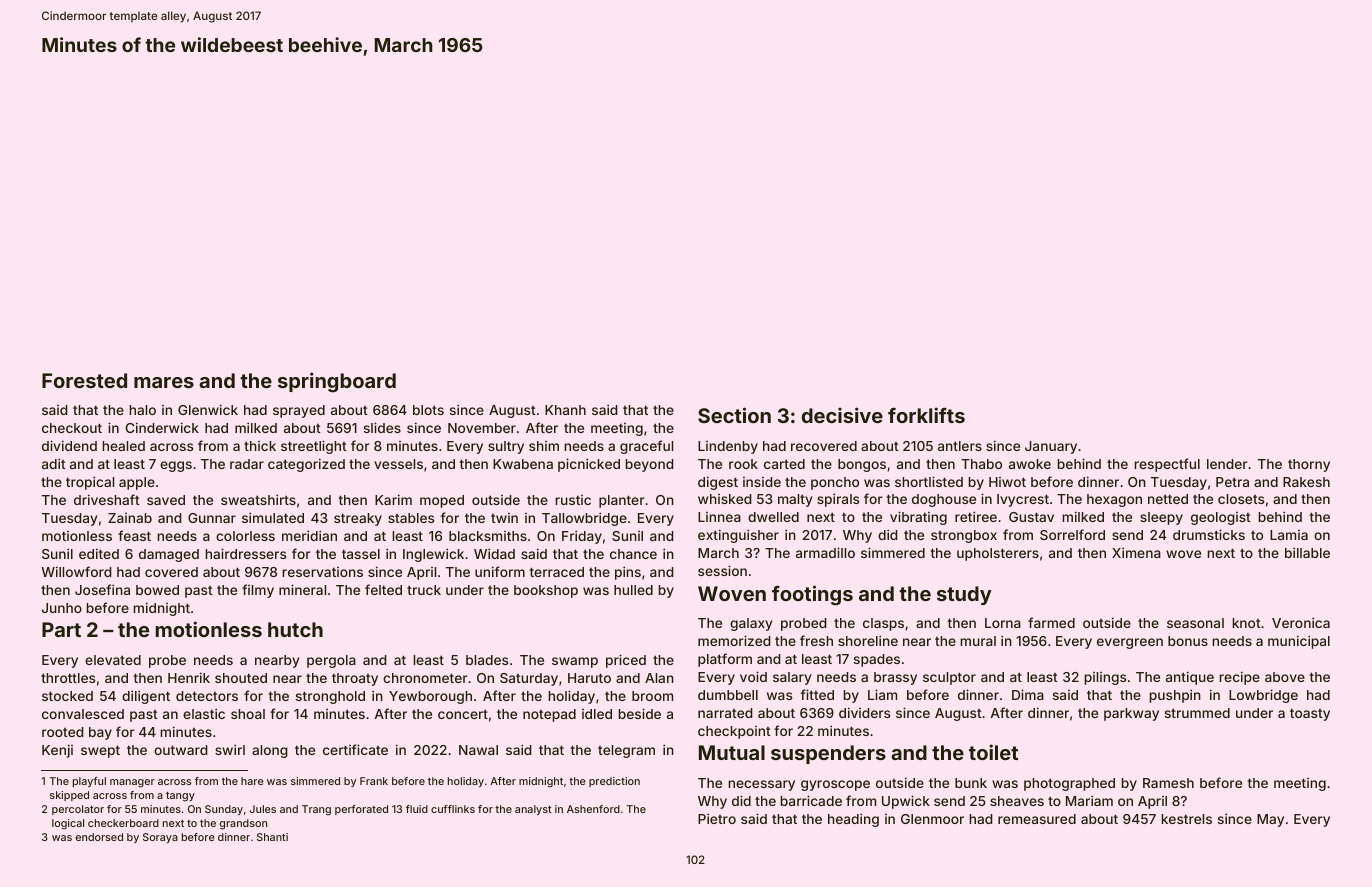 This screenshot has height=887, width=1372. What do you see at coordinates (504, 518) in the screenshot?
I see `twin` at bounding box center [504, 518].
